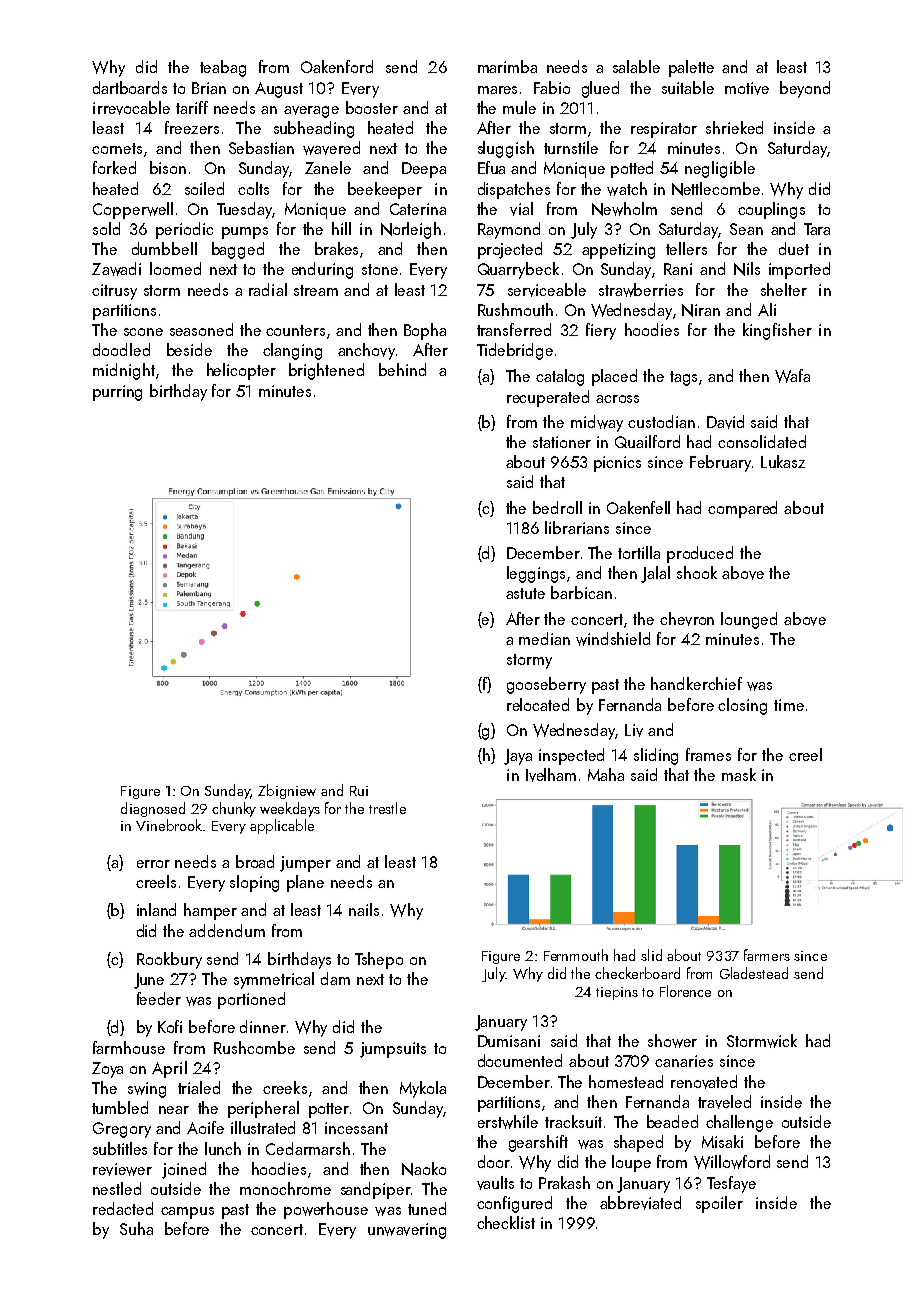 This page has width=924, height=1314. Describe the element at coordinates (506, 149) in the page. I see `sluggish` at that location.
